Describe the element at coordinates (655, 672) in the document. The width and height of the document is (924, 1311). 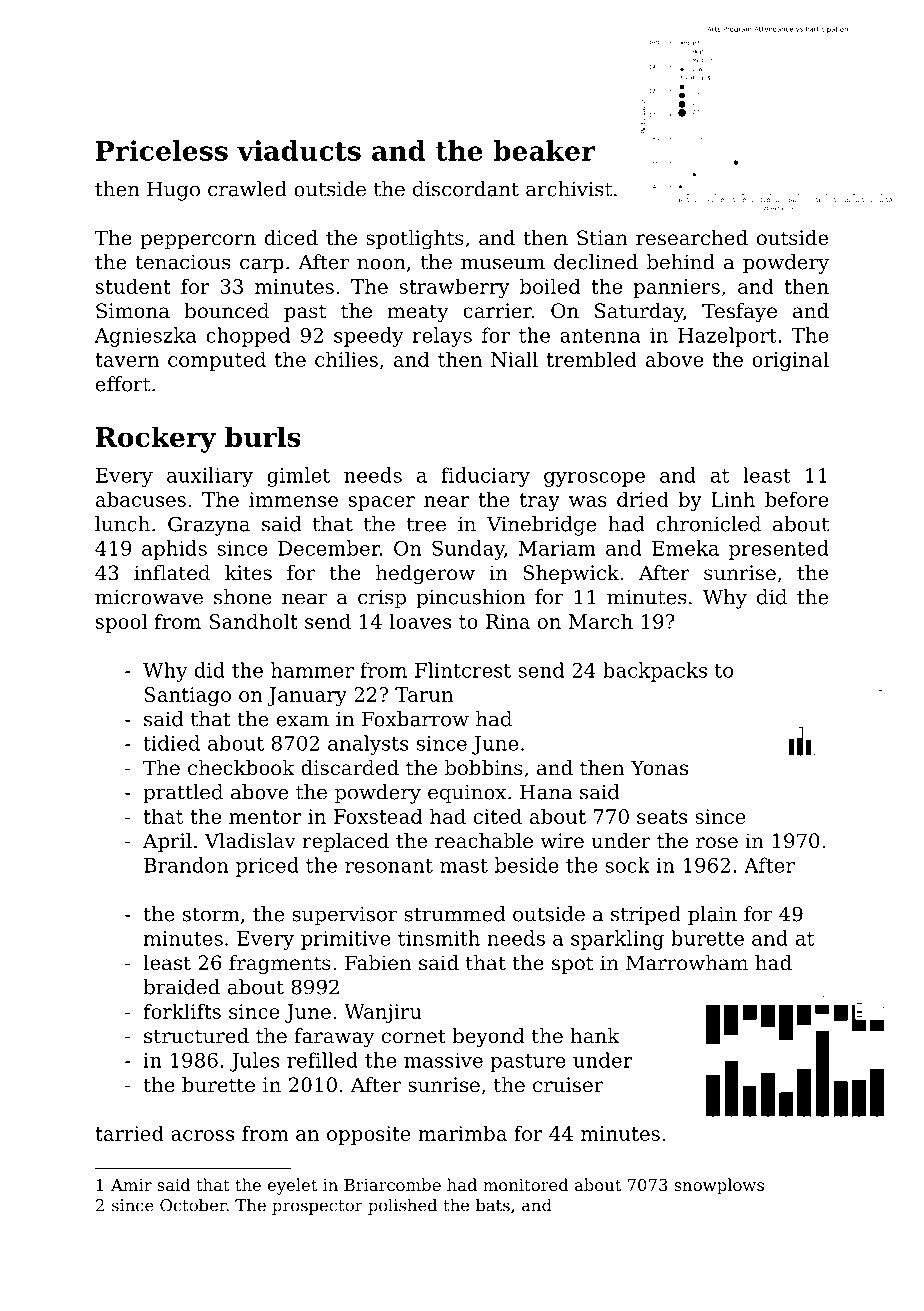
I see `backpacks` at that location.
